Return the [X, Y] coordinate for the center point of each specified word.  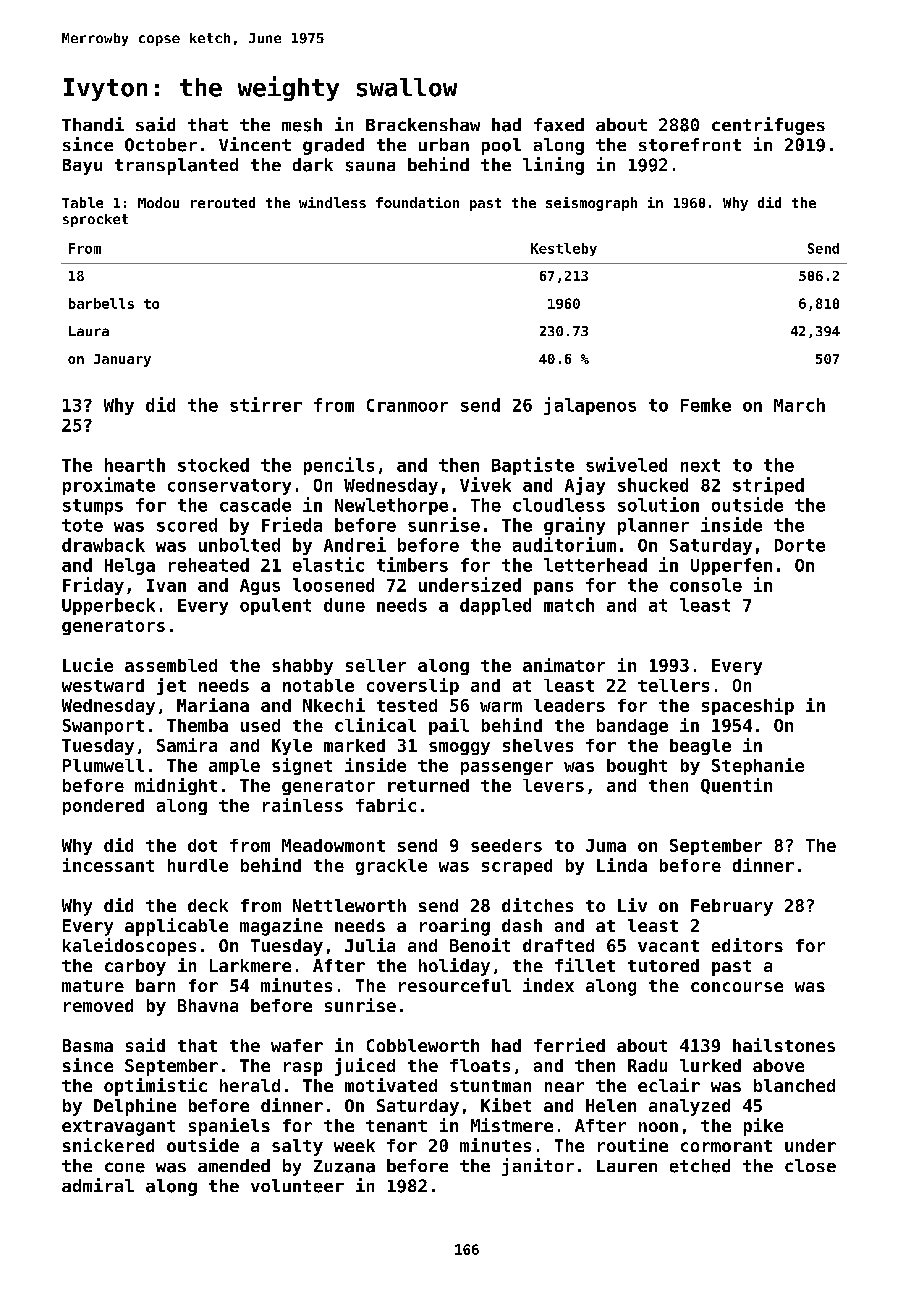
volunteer [297, 1186]
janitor [538, 1167]
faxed [559, 125]
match [569, 605]
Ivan [166, 585]
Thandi [93, 124]
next [700, 465]
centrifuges [768, 126]
